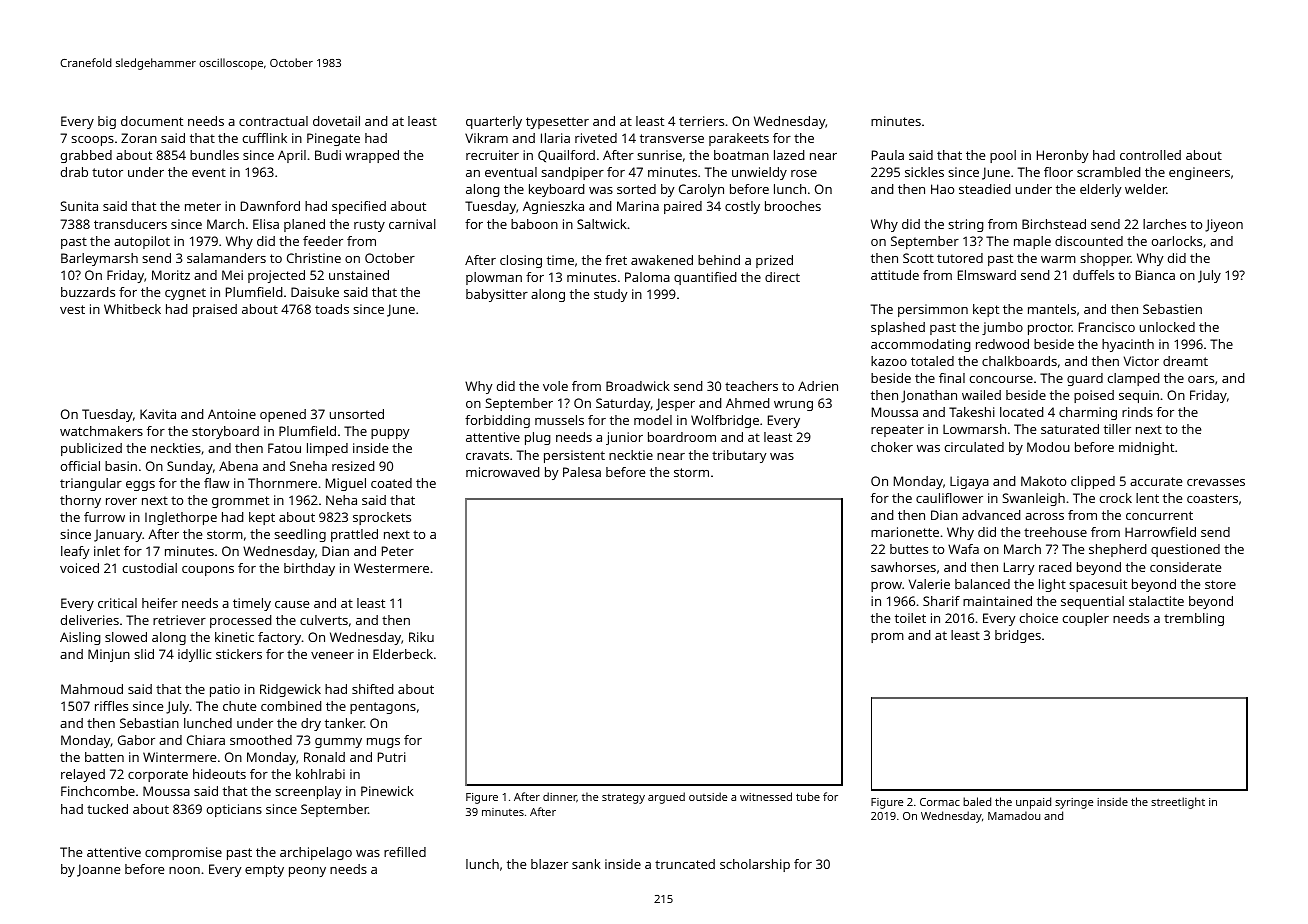  Describe the element at coordinates (611, 295) in the image. I see `study` at that location.
